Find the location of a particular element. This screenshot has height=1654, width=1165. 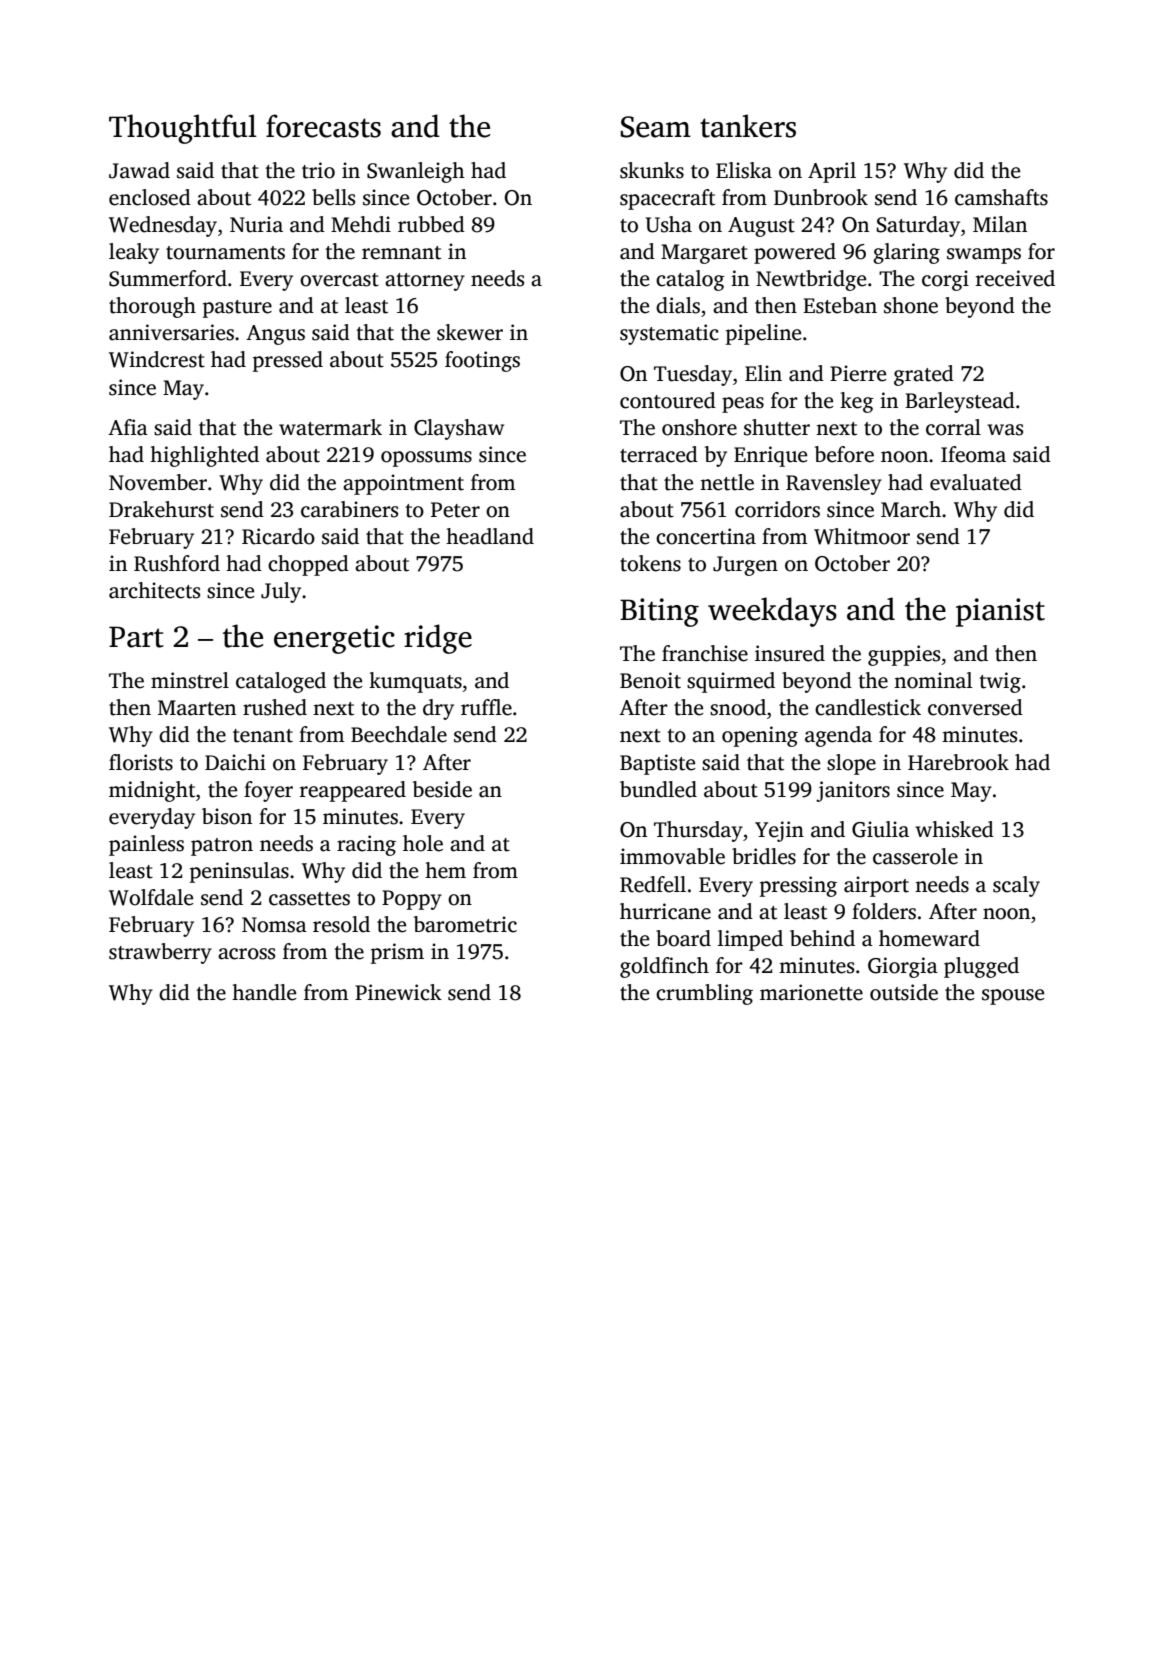

minstrel is located at coordinates (190, 680).
